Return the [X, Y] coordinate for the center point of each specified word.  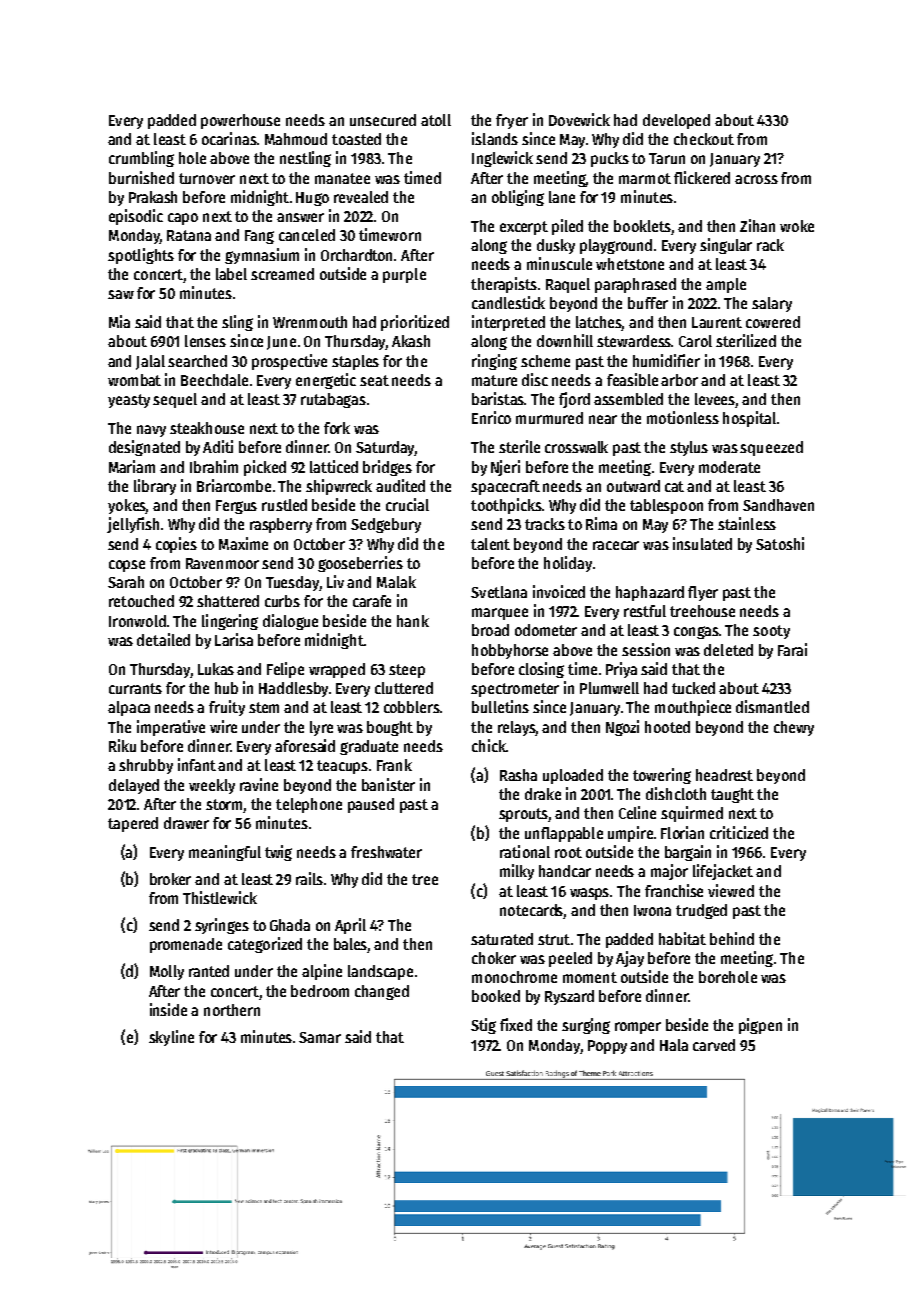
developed [676, 121]
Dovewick [579, 119]
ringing [494, 362]
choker [494, 958]
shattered [228, 601]
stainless [747, 523]
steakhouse [207, 428]
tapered [133, 824]
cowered [773, 322]
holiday [568, 564]
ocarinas [229, 138]
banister [388, 784]
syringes [222, 926]
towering [662, 776]
